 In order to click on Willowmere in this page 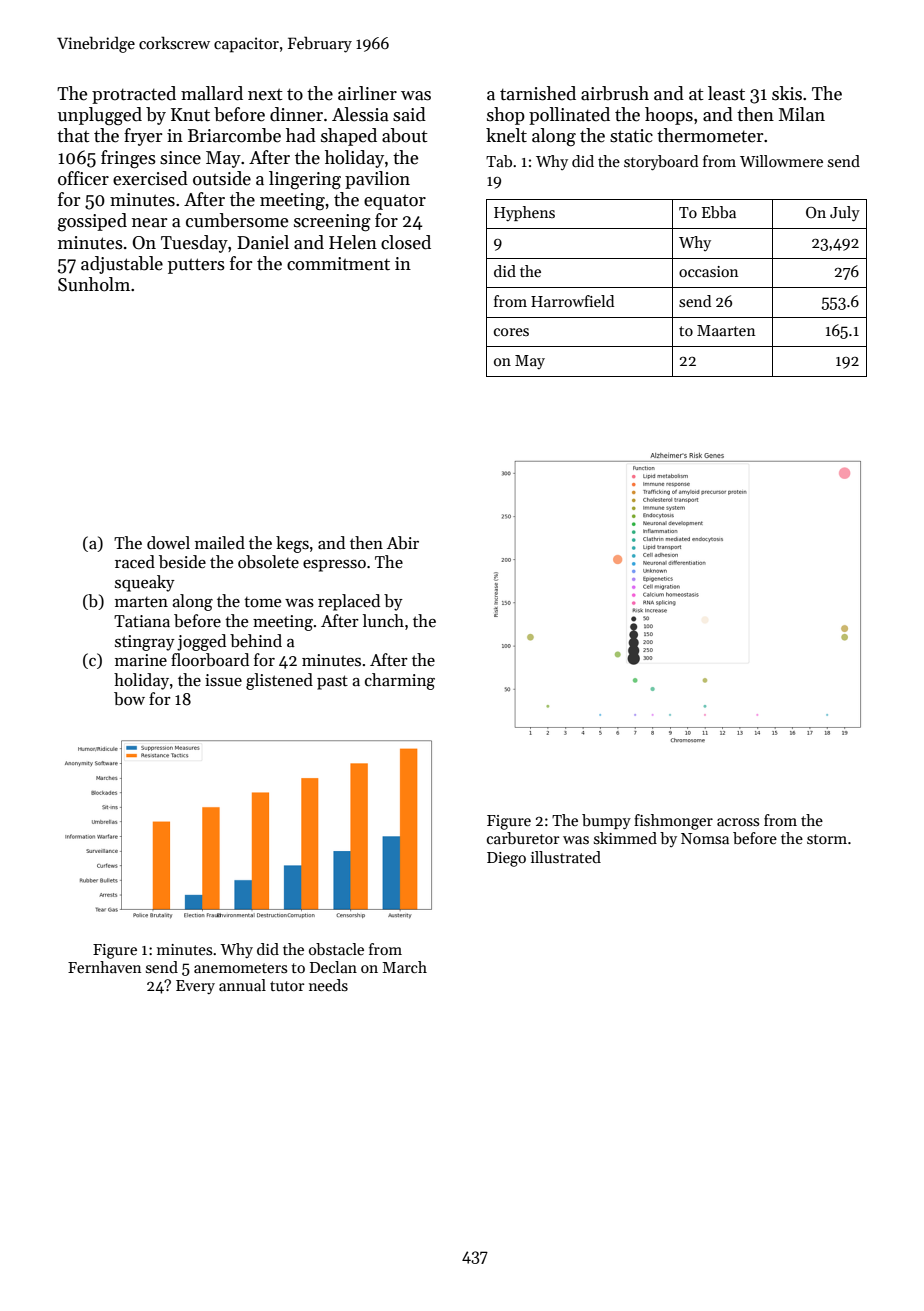, I will do `click(781, 161)`.
